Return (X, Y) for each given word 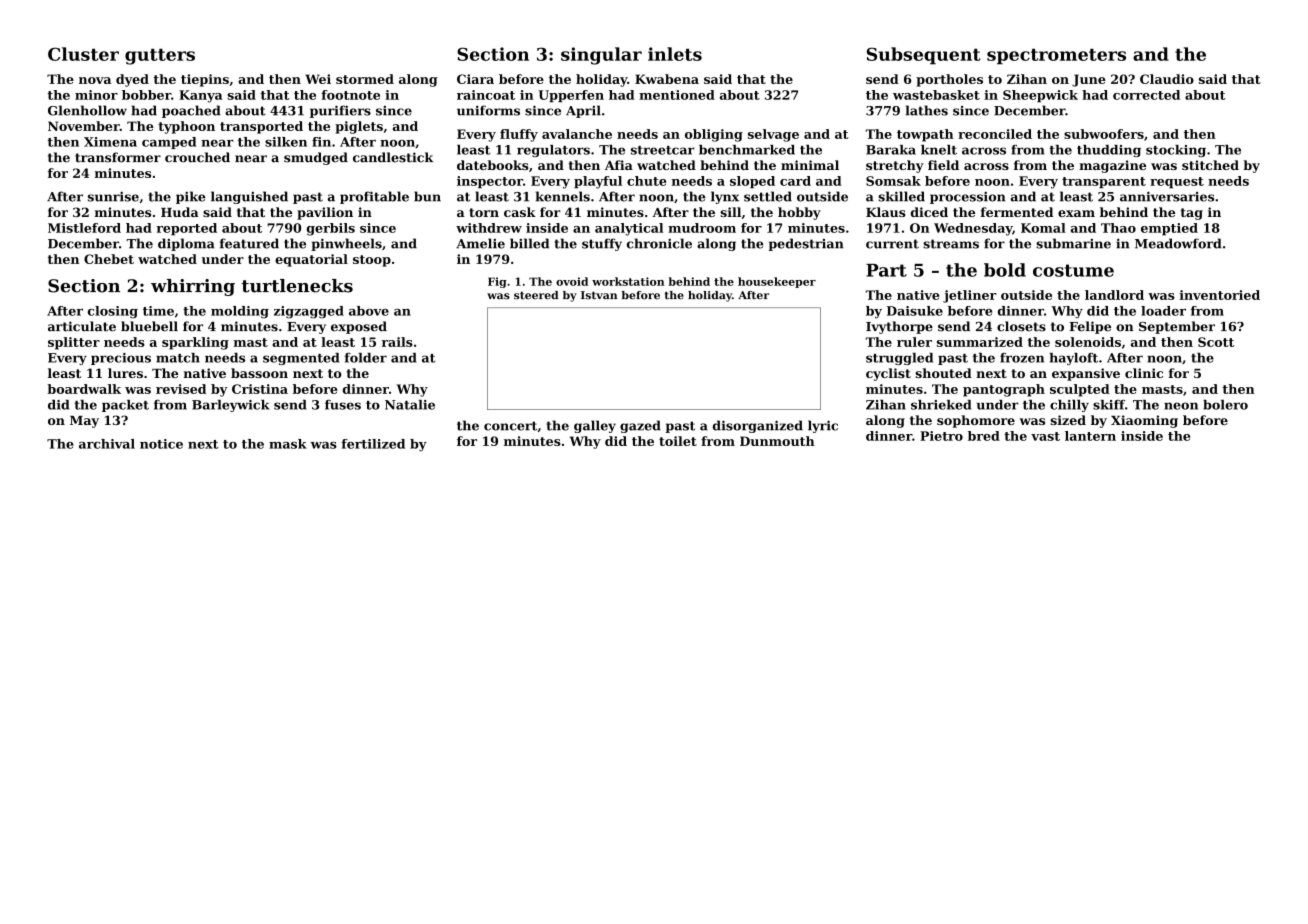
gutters (160, 57)
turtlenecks (297, 286)
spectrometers (1056, 57)
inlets (675, 54)
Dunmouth (777, 441)
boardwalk (84, 389)
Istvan (599, 295)
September (1177, 327)
